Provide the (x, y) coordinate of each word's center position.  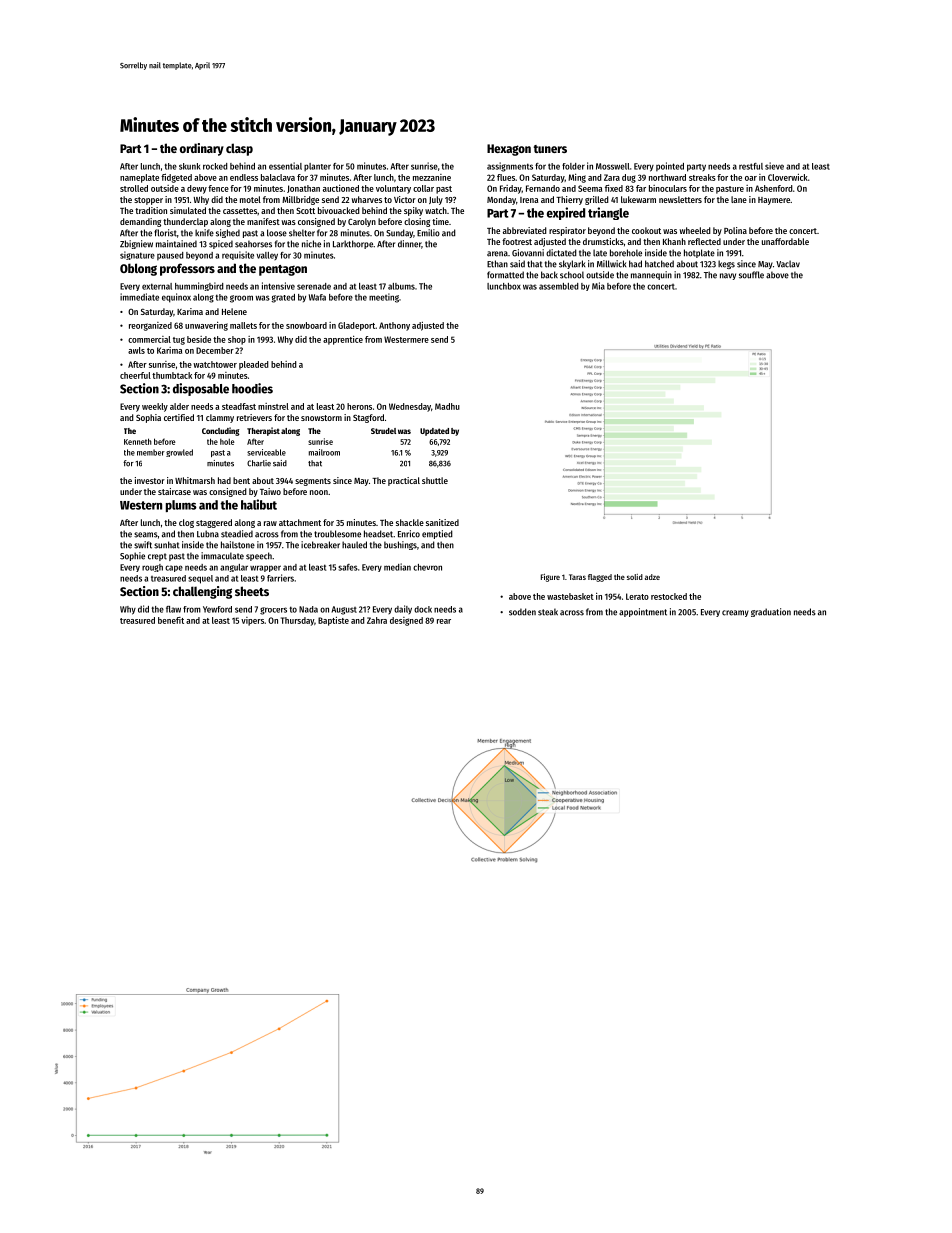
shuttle (435, 480)
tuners (550, 149)
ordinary (202, 149)
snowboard (306, 325)
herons (359, 406)
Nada (308, 609)
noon (319, 492)
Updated (434, 432)
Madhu (447, 406)
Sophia (148, 418)
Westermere (406, 339)
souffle (751, 275)
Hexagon (509, 150)
